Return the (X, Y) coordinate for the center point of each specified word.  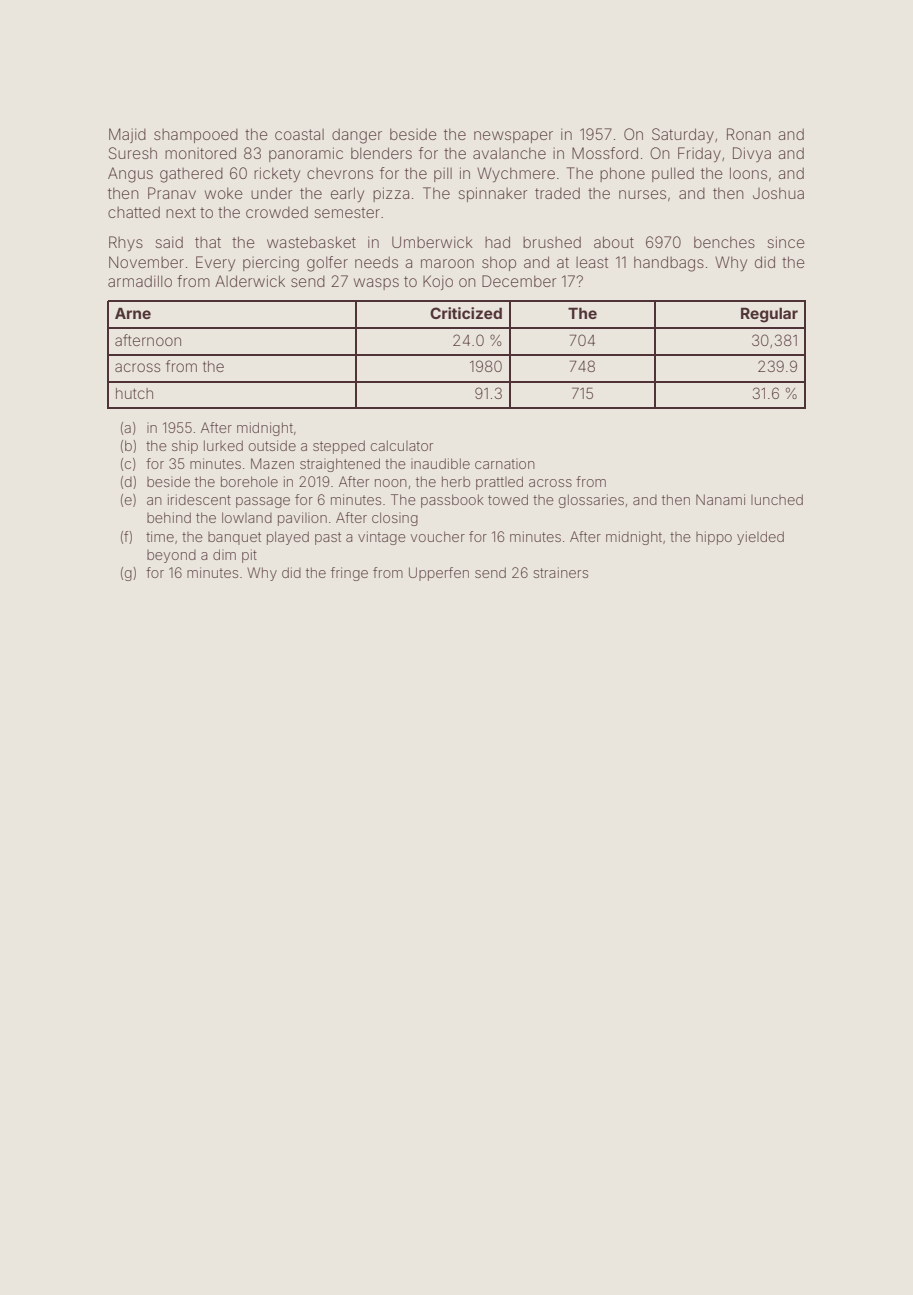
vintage (382, 538)
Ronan (749, 134)
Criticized (466, 313)
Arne (133, 313)
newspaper (513, 137)
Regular (769, 315)
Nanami (720, 499)
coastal (299, 134)
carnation (505, 463)
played (288, 538)
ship (185, 447)
